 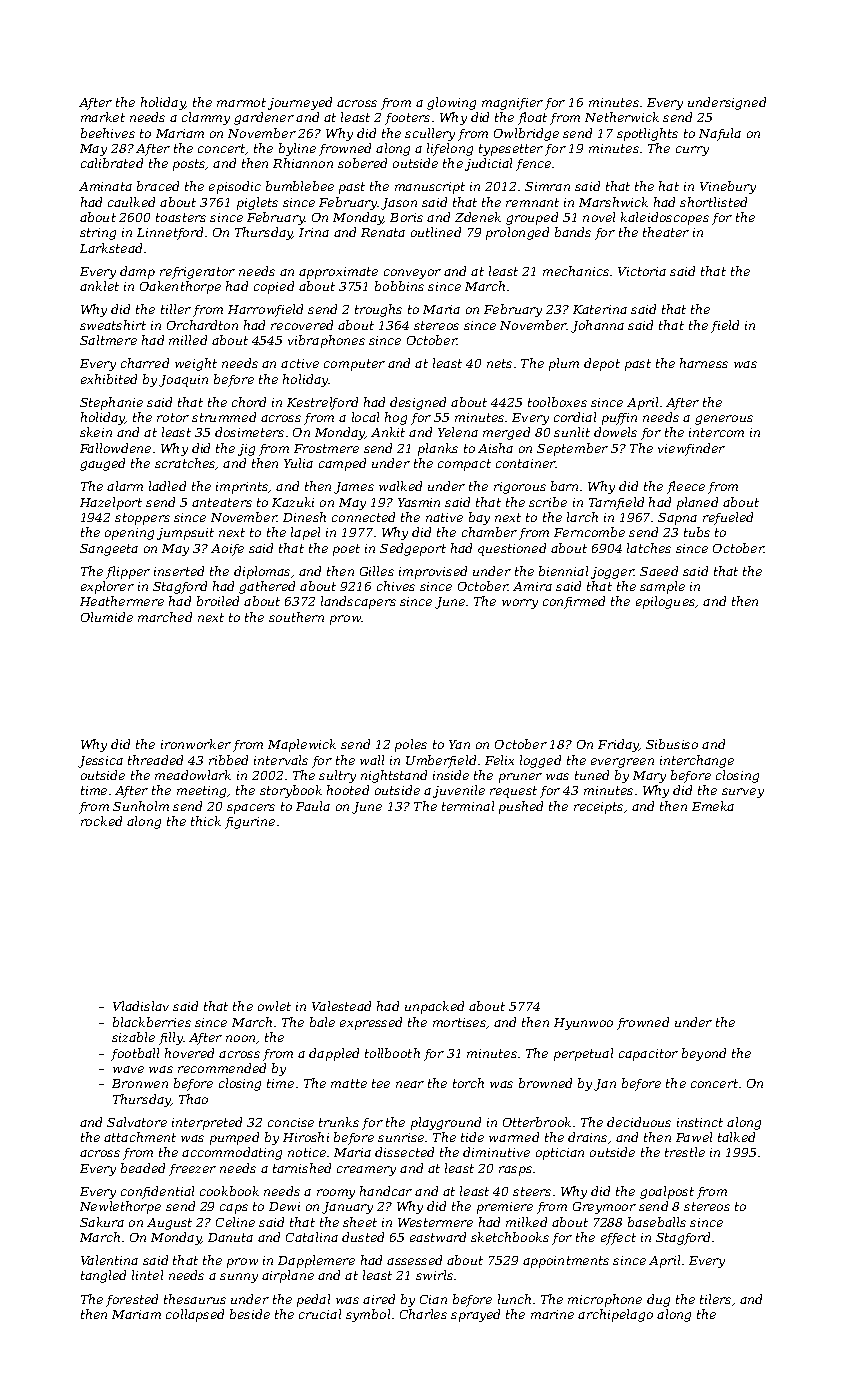 I want to click on string, so click(x=98, y=234).
